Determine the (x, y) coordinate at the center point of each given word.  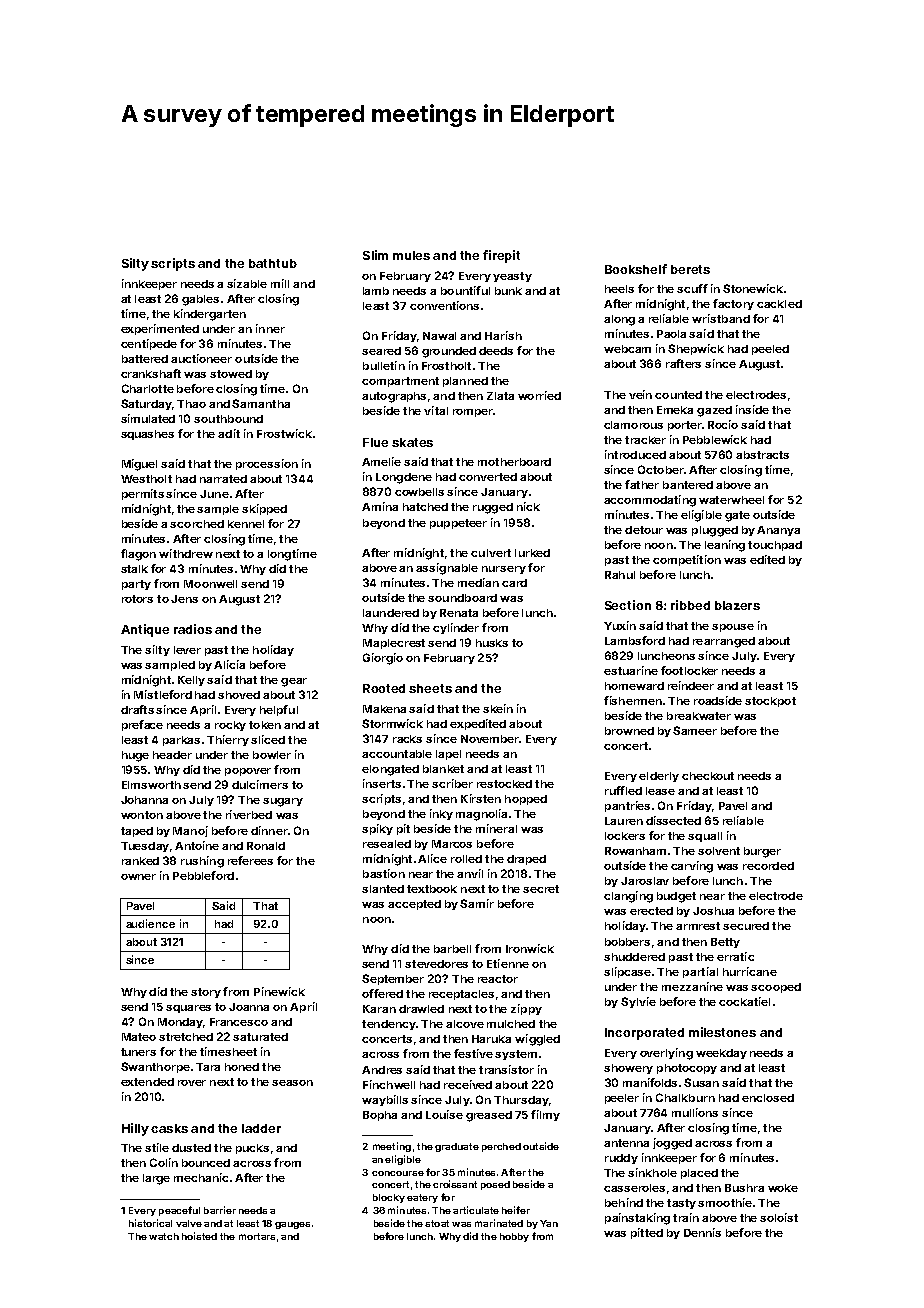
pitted (647, 1233)
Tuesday (145, 847)
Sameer (695, 730)
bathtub (273, 263)
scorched (197, 524)
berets (690, 269)
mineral (496, 828)
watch (164, 1236)
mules (411, 255)
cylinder (456, 628)
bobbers (627, 942)
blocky (389, 1198)
